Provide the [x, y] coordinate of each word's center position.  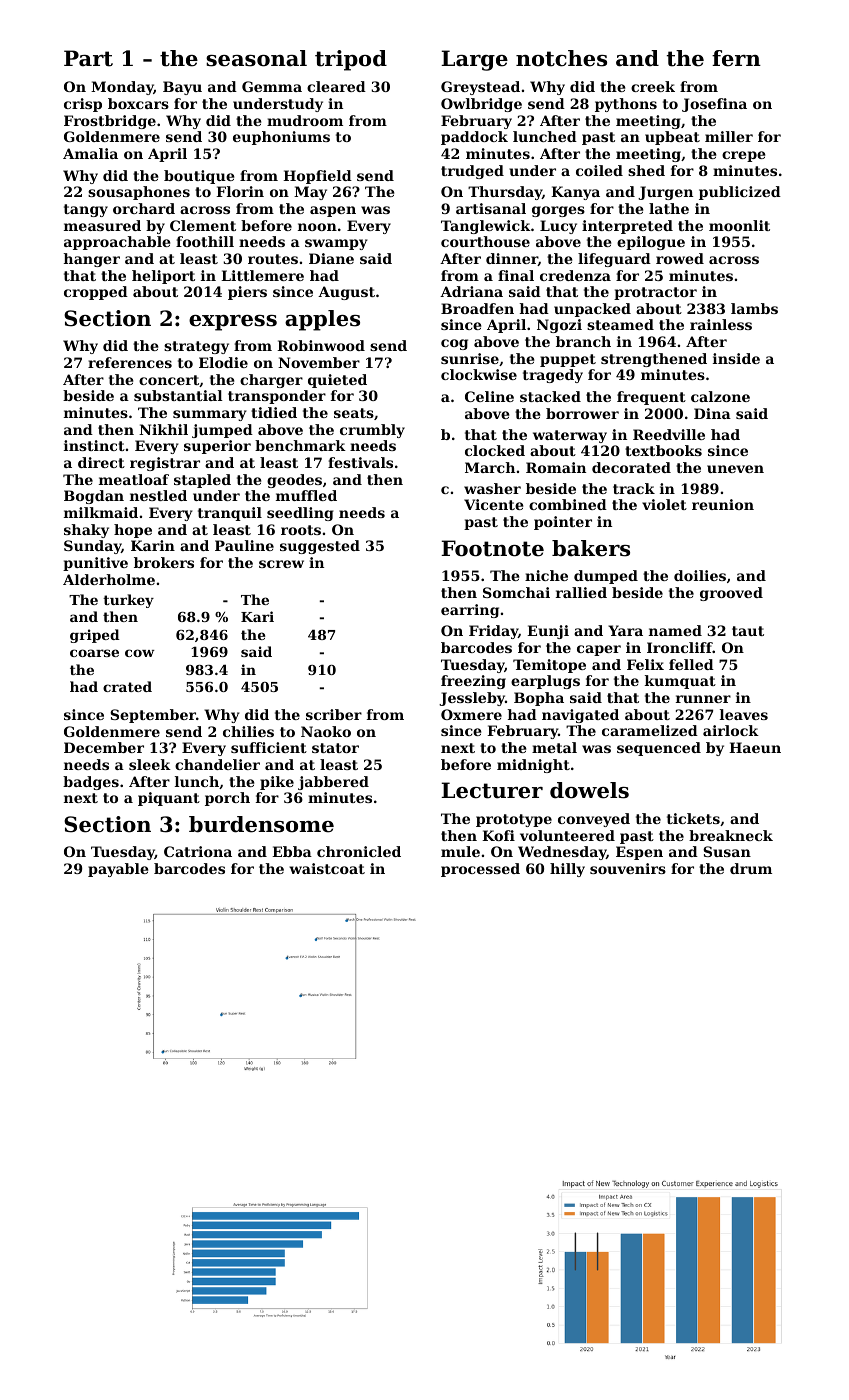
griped [95, 636]
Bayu [182, 88]
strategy [196, 347]
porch [227, 799]
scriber [334, 714]
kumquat [680, 682]
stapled [202, 481]
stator [335, 748]
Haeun [755, 747]
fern [736, 58]
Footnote [492, 548]
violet [664, 504]
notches [561, 58]
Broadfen [477, 308]
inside [736, 358]
